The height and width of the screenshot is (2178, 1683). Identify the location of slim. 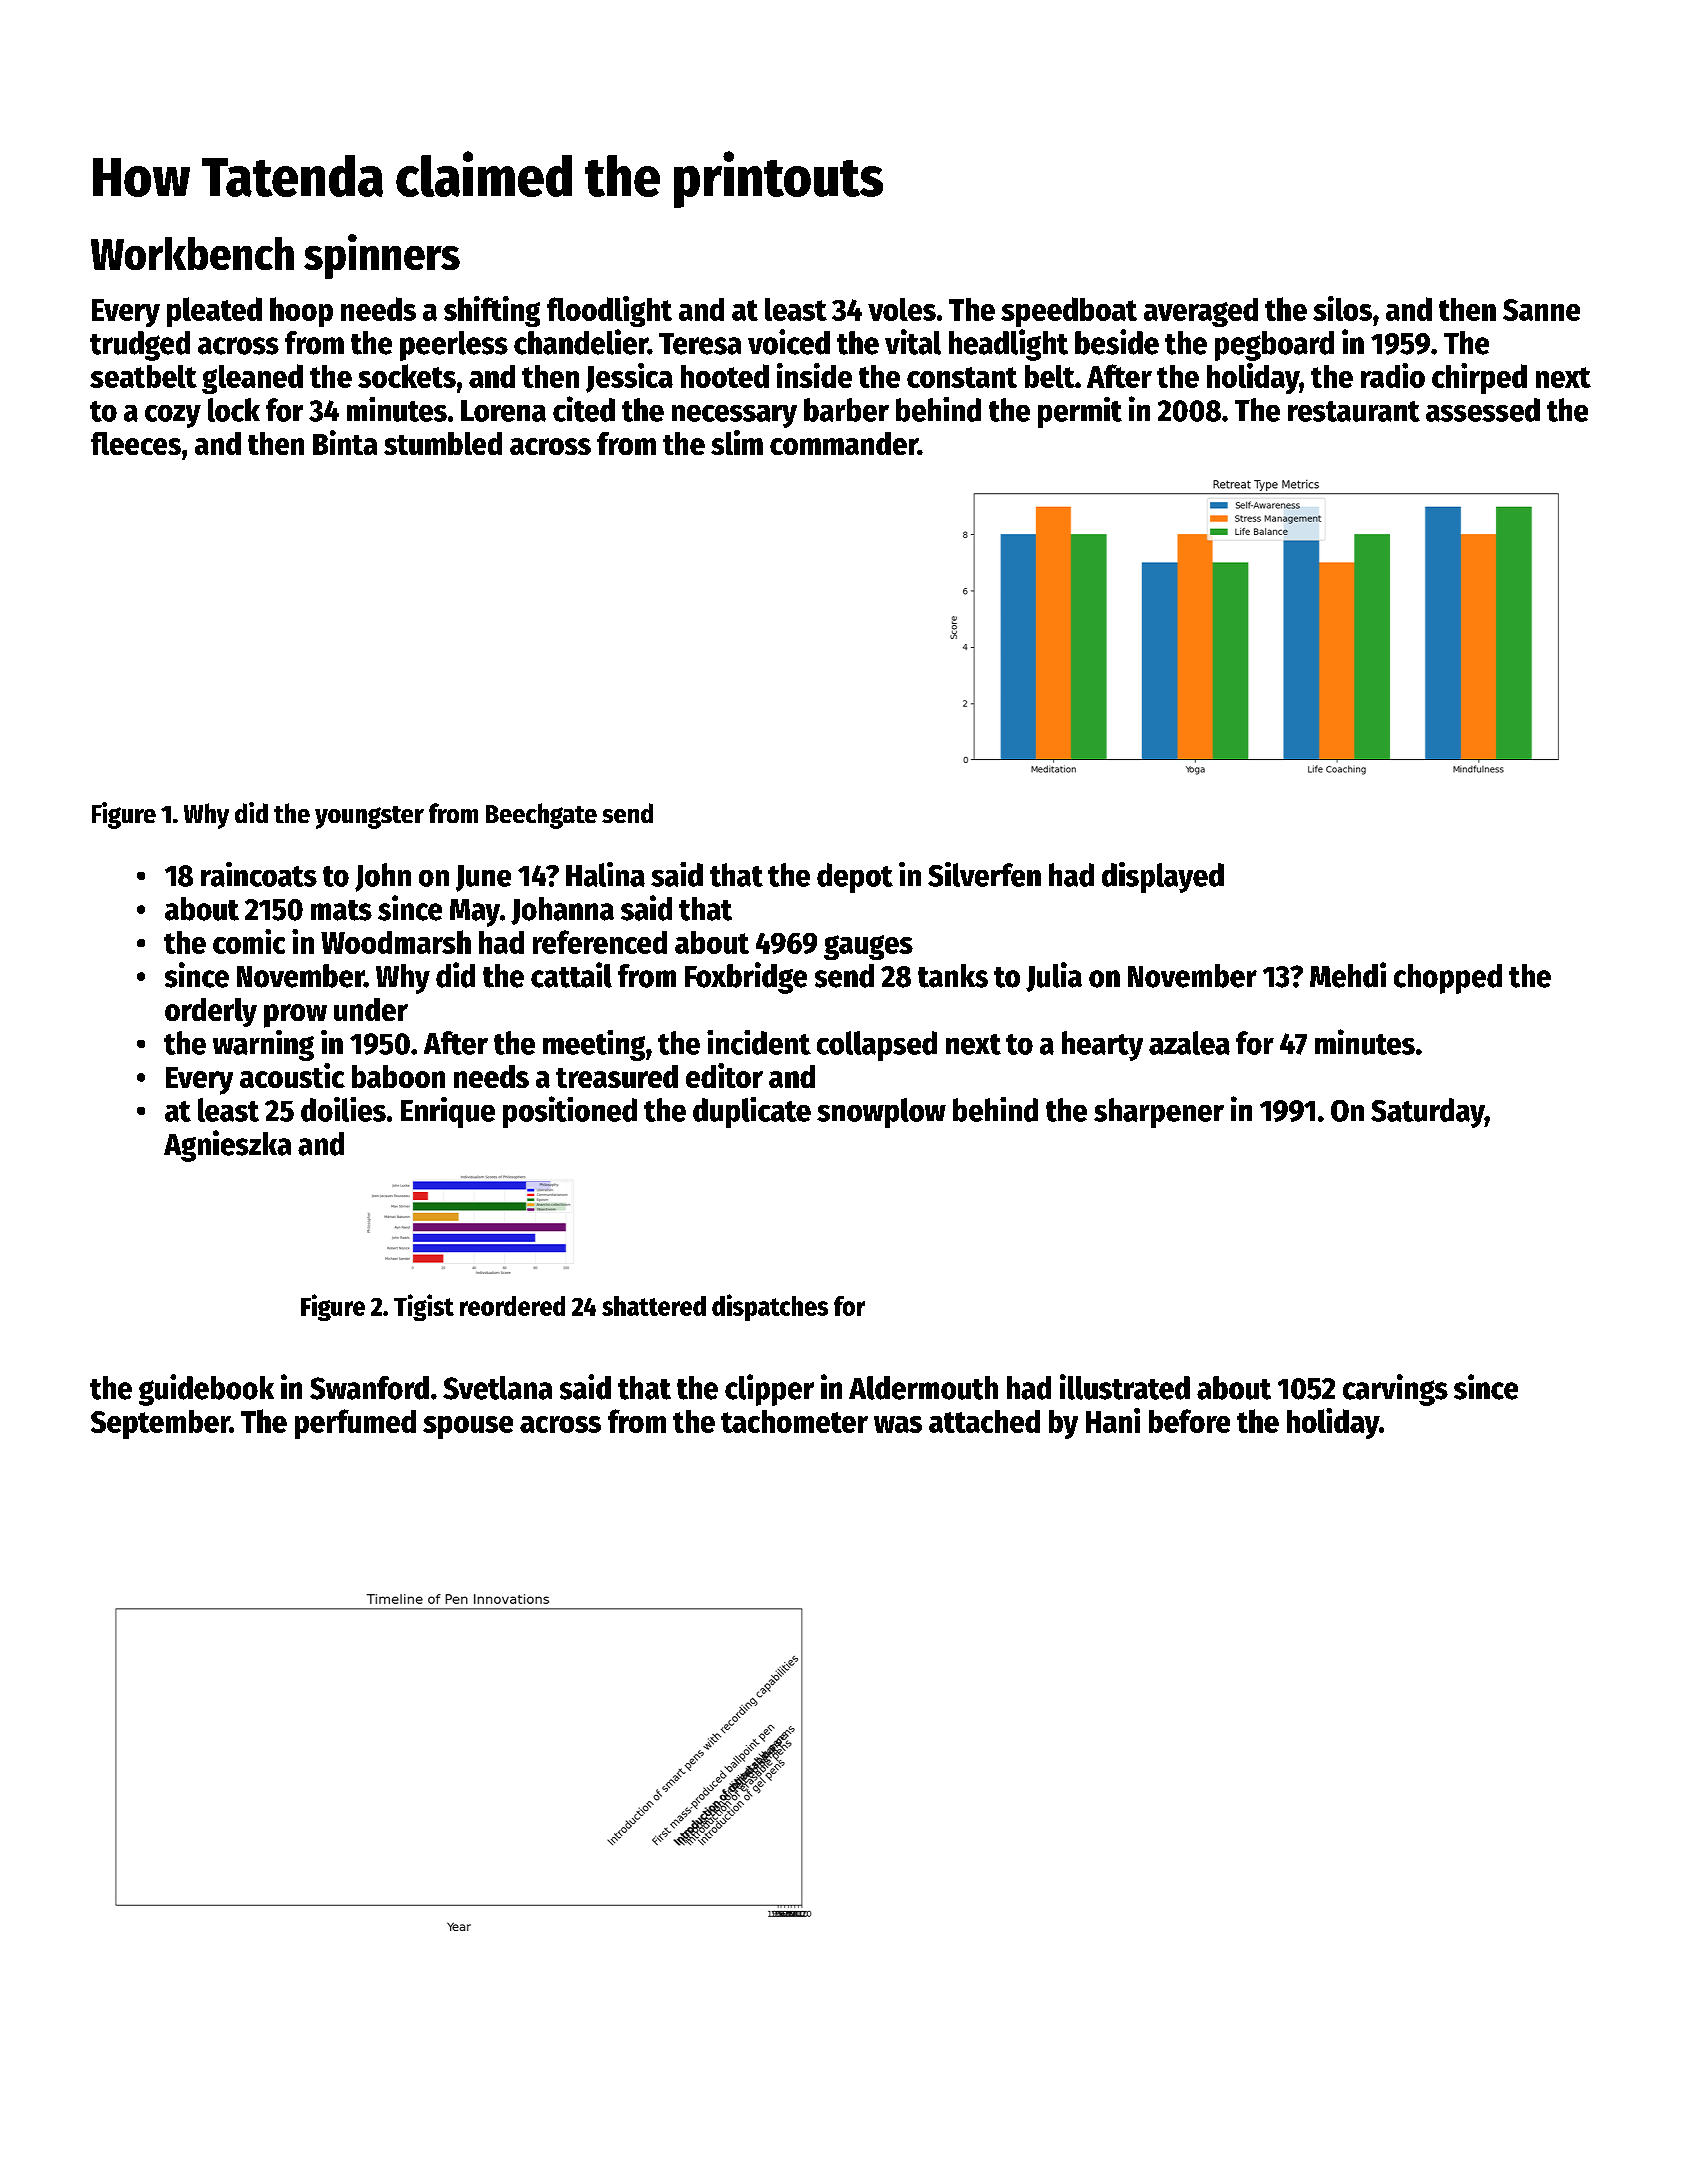
(737, 442).
